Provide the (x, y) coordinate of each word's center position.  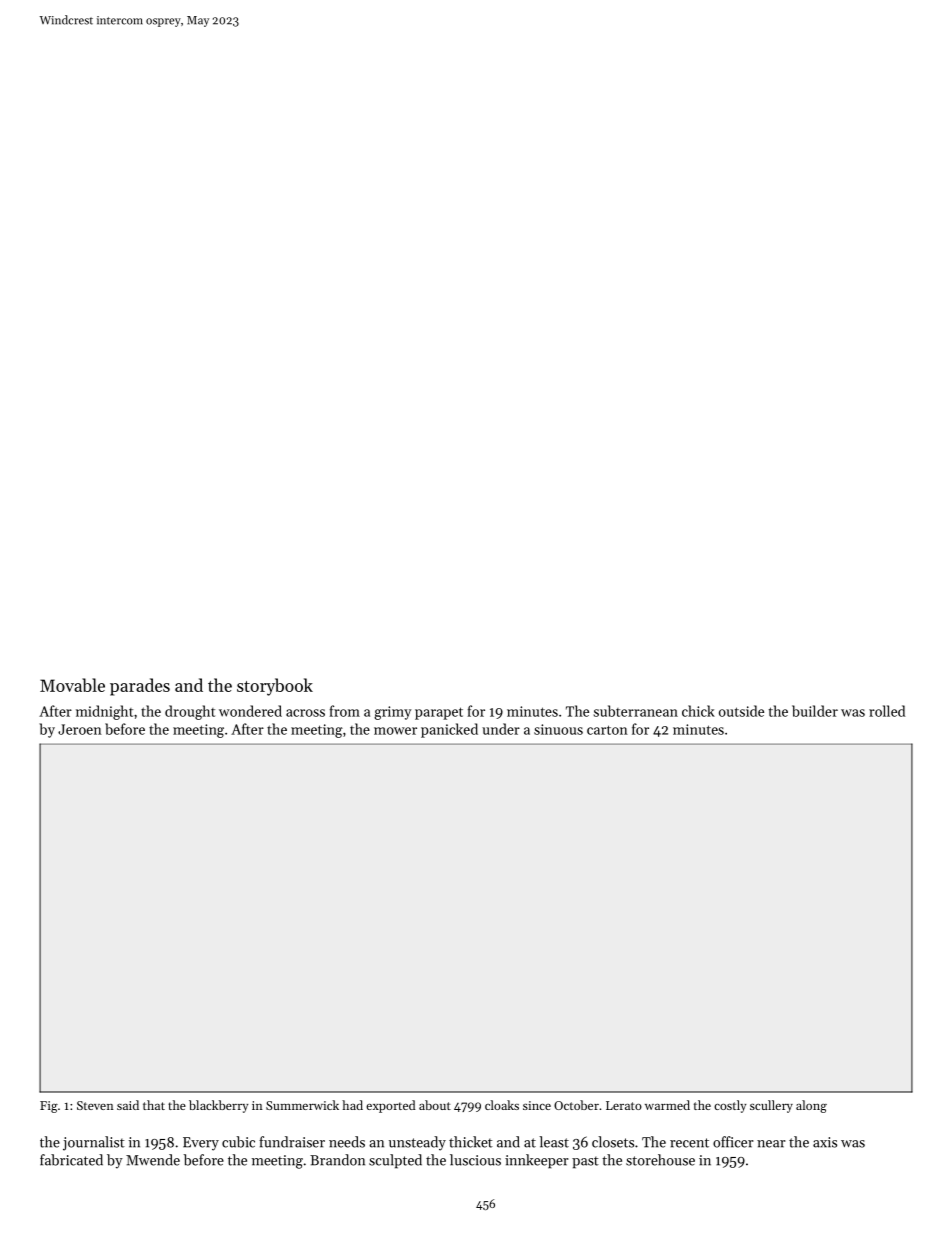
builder (815, 711)
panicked (449, 730)
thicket (471, 1142)
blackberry (218, 1106)
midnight (104, 712)
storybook (275, 687)
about (435, 1105)
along (811, 1106)
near (771, 1144)
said (128, 1105)
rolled (887, 711)
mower (395, 731)
